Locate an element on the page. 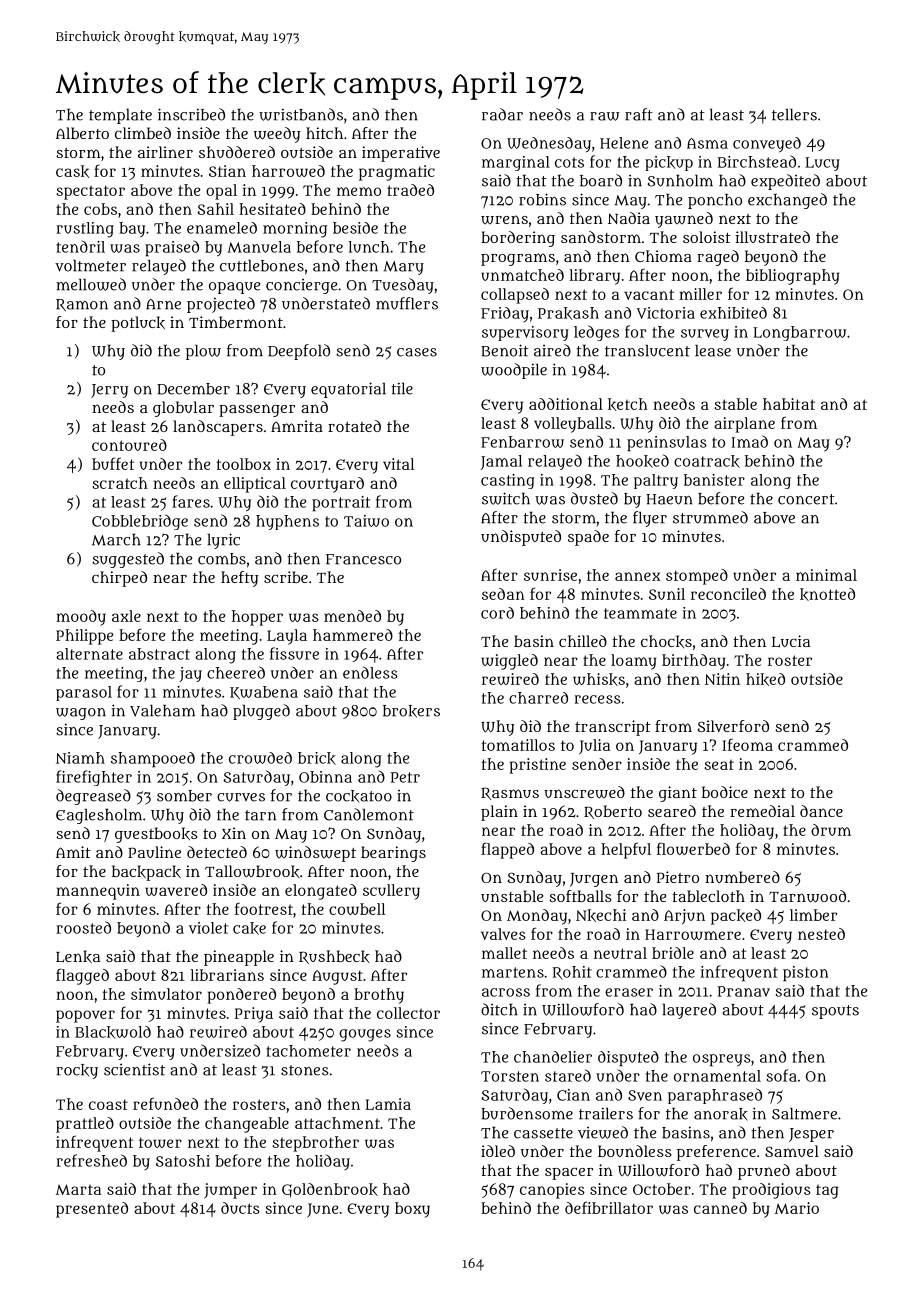 The height and width of the image is (1308, 924). minimal is located at coordinates (826, 575).
